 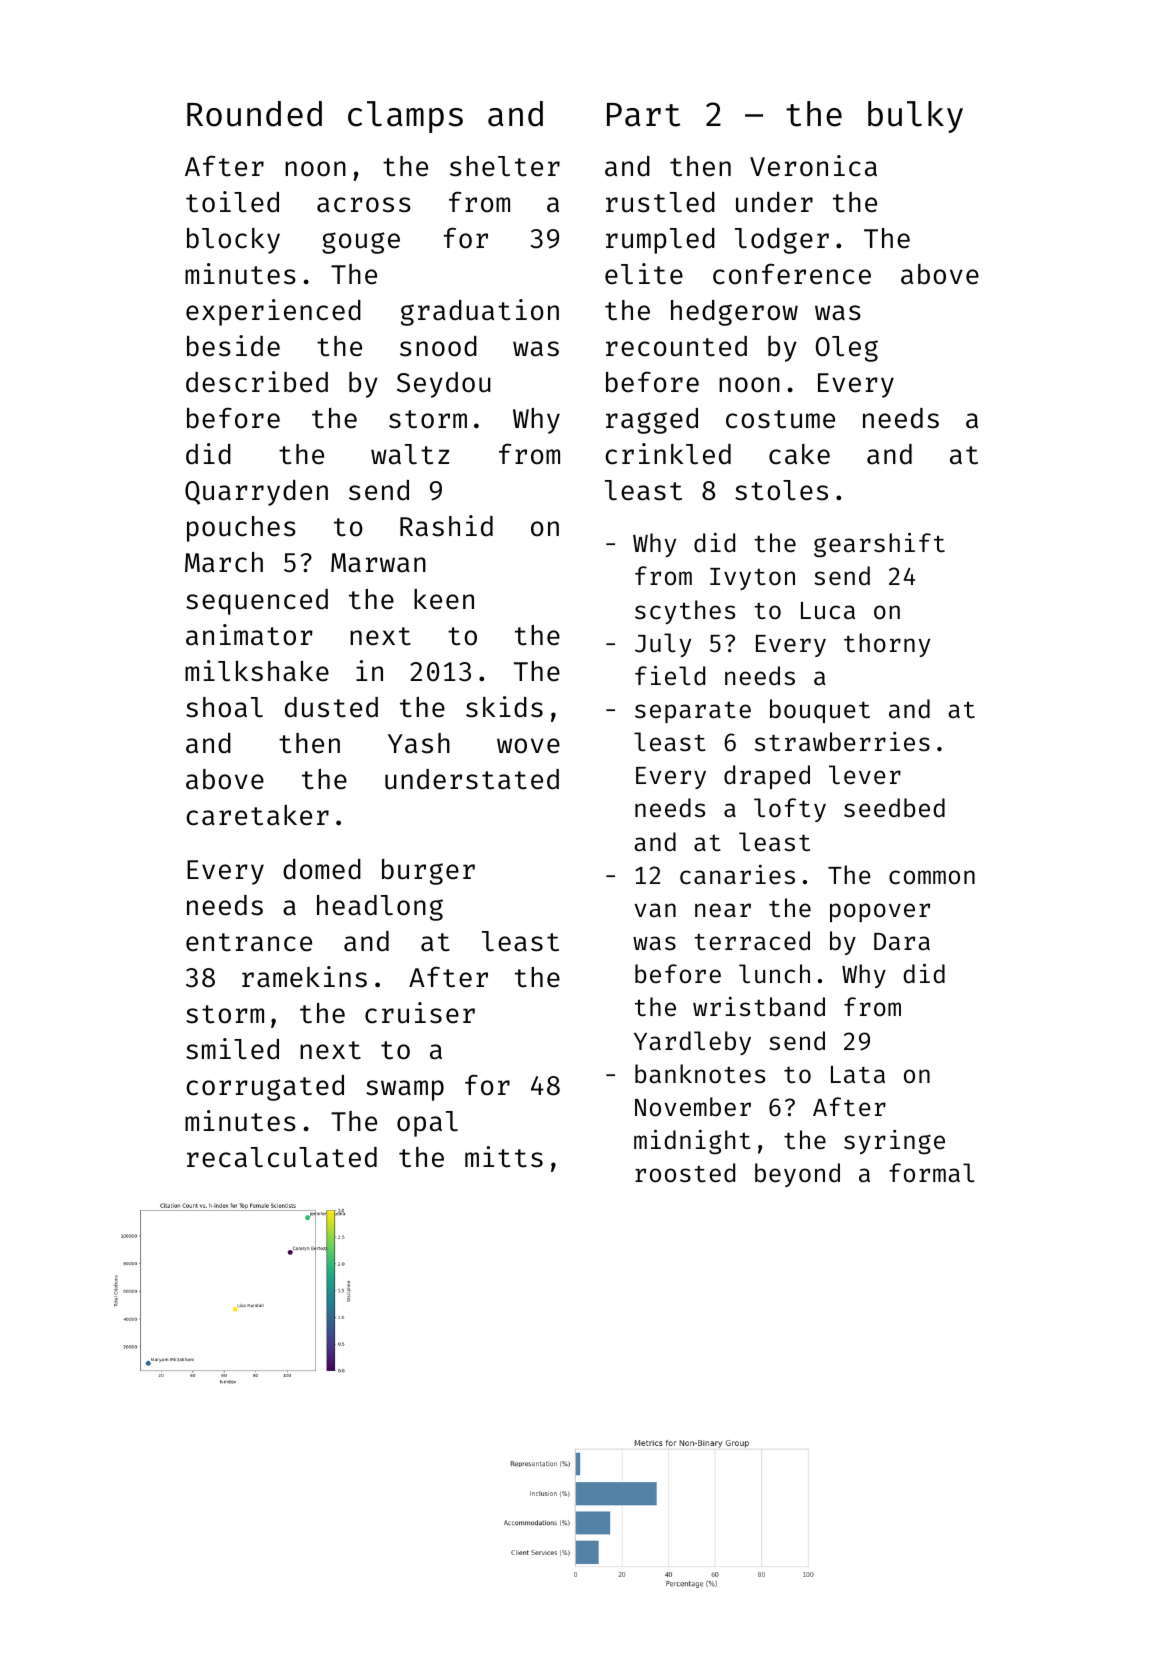 What do you see at coordinates (887, 645) in the page?
I see `thorny` at bounding box center [887, 645].
